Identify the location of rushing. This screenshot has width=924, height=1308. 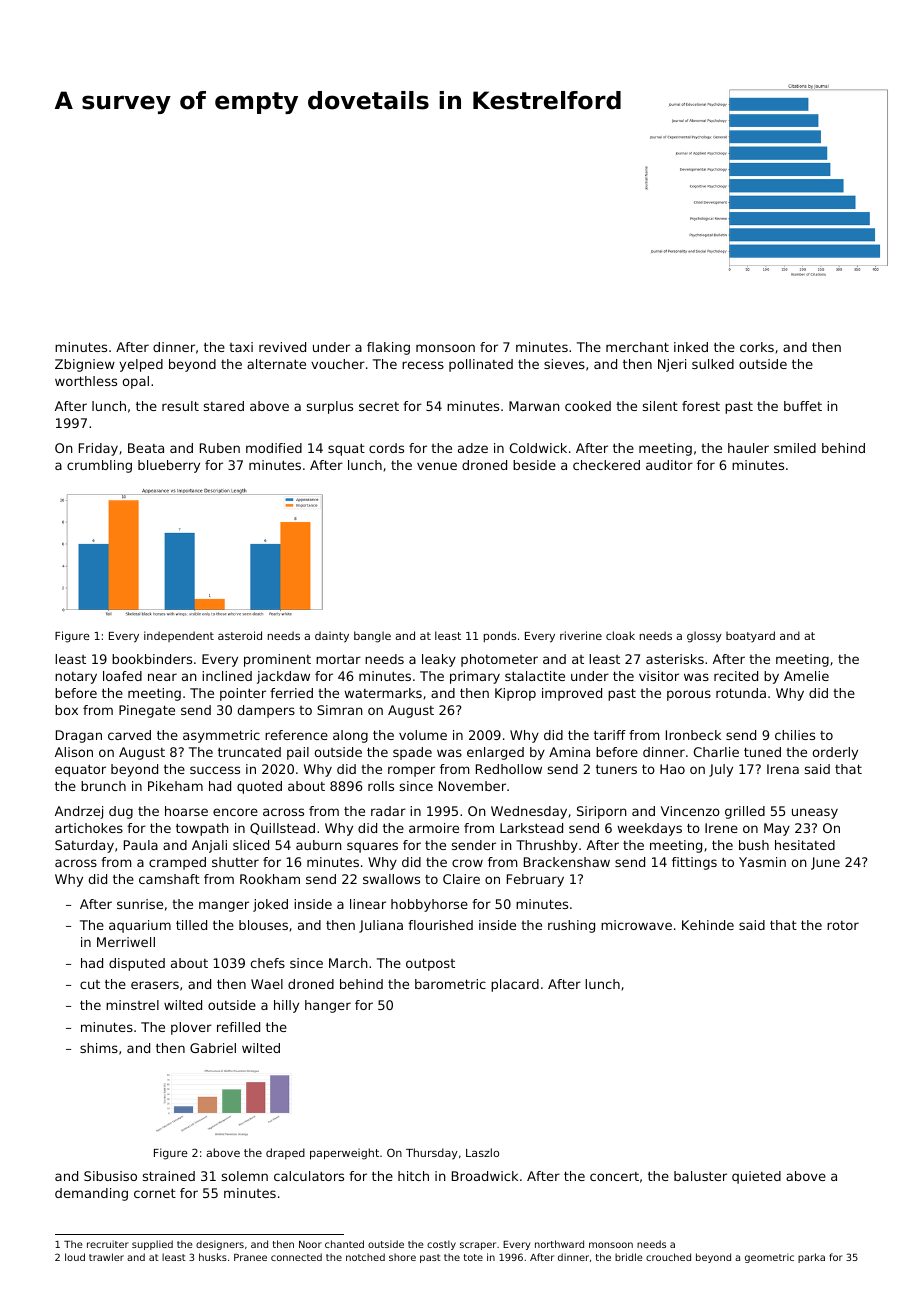
(571, 926).
